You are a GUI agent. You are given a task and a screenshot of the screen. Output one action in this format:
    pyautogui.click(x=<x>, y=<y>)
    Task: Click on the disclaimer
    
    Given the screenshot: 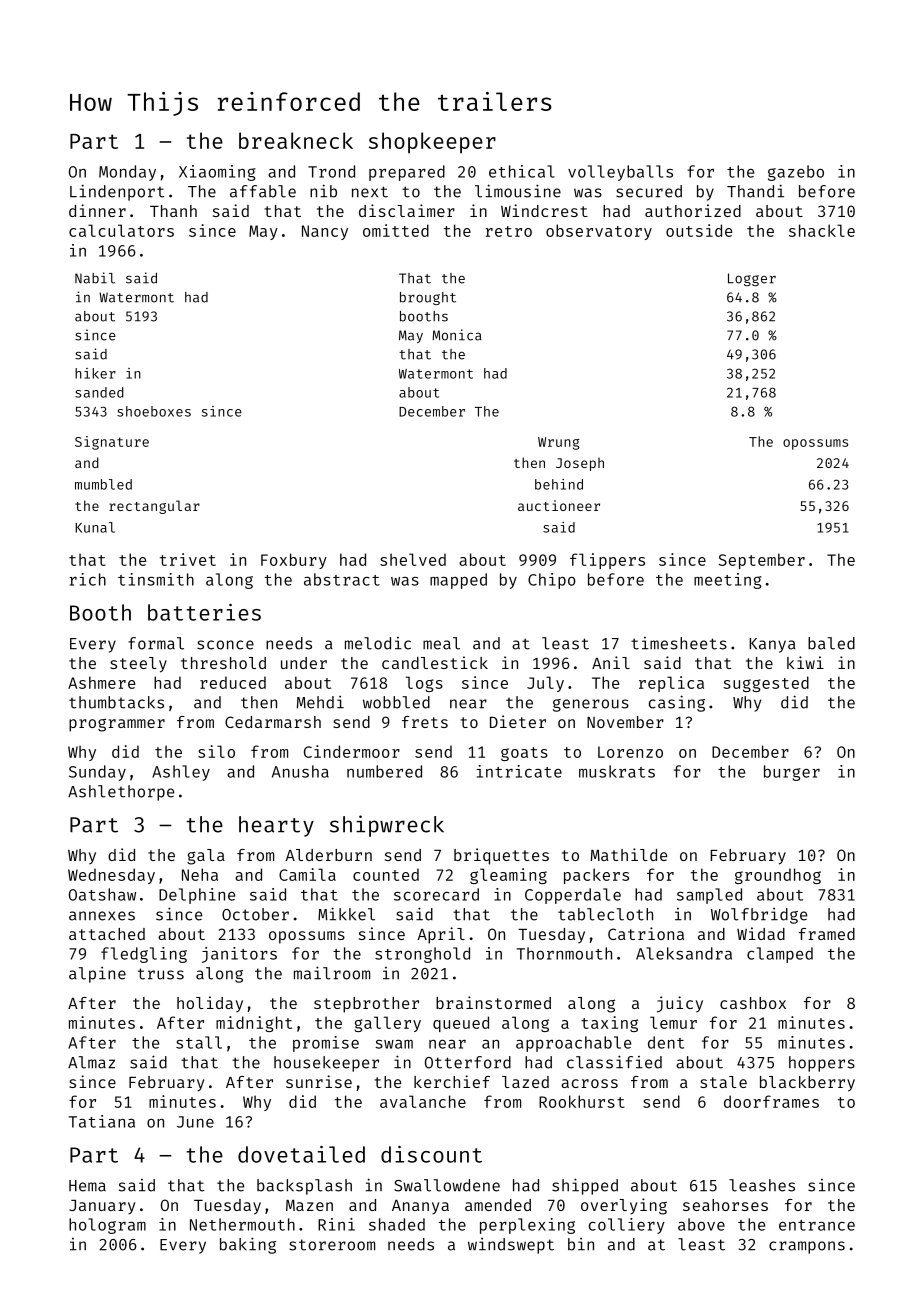 What is the action you would take?
    pyautogui.click(x=407, y=210)
